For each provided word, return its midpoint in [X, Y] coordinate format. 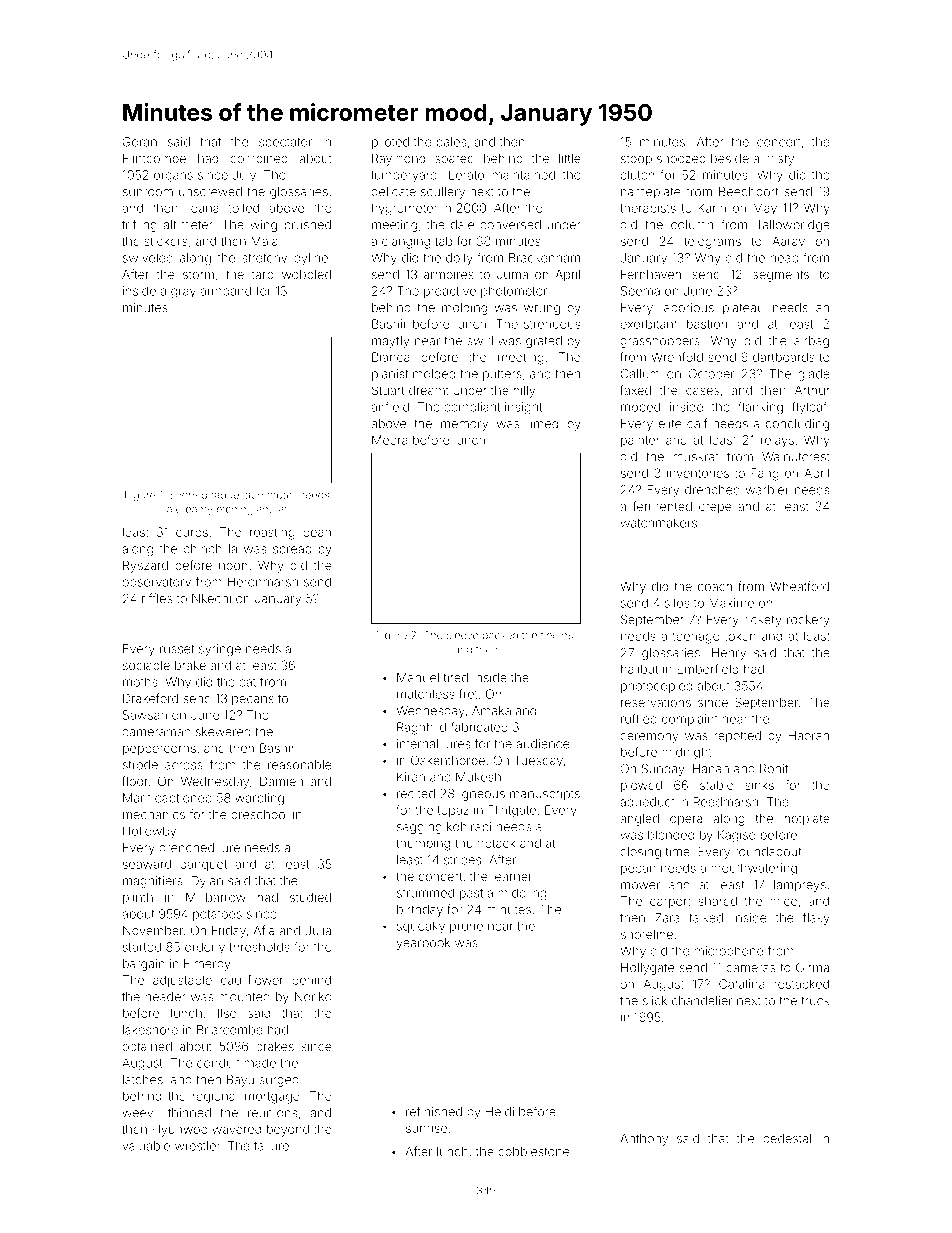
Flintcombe [154, 158]
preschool [260, 815]
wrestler [198, 1146]
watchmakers [659, 523]
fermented [662, 506]
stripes [462, 861]
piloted [390, 143]
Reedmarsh [726, 802]
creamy [194, 511]
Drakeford [150, 698]
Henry [729, 654]
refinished [434, 1111]
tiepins [557, 636]
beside [730, 158]
